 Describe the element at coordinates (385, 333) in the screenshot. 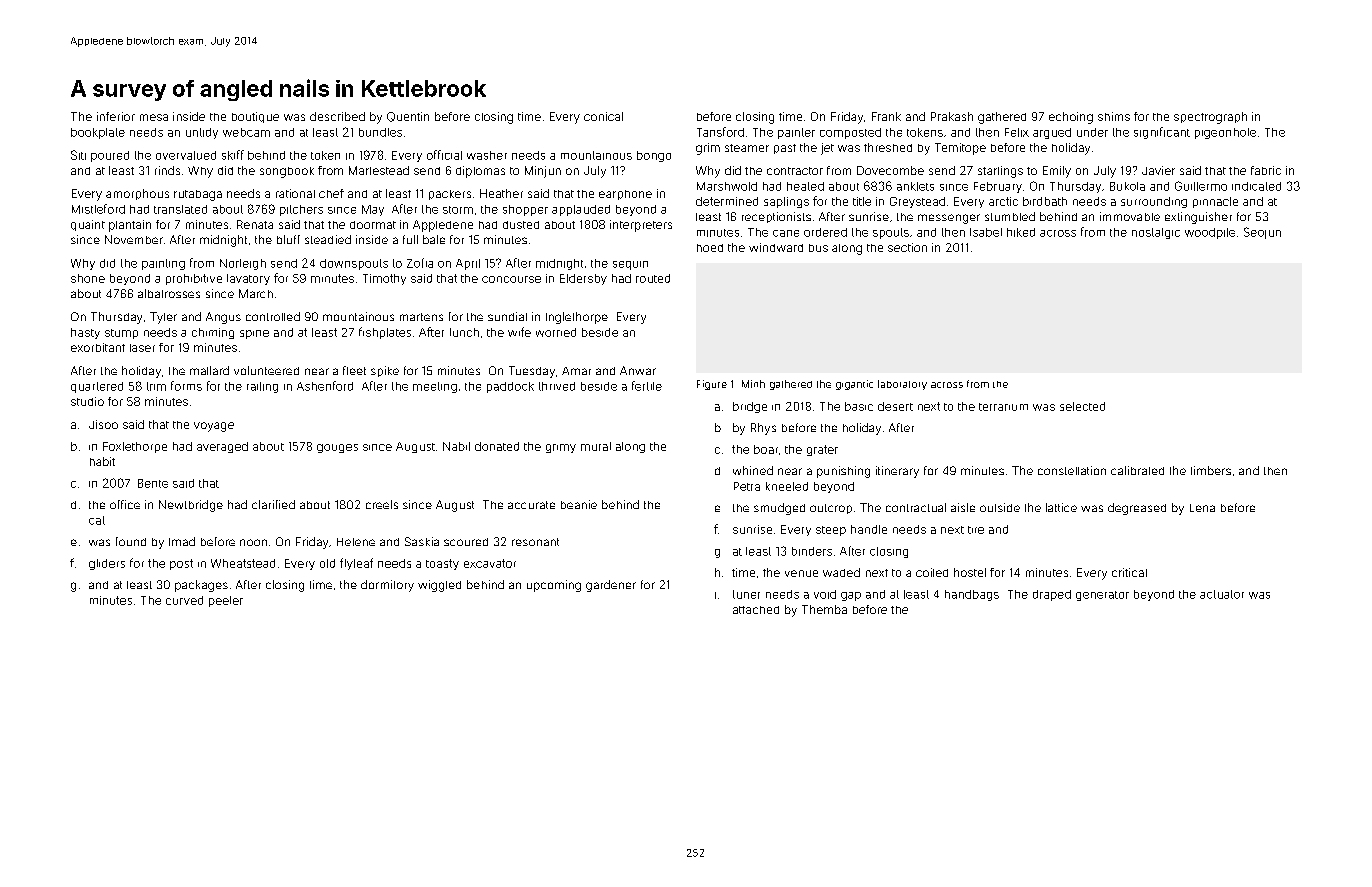

I see `fishplates` at that location.
